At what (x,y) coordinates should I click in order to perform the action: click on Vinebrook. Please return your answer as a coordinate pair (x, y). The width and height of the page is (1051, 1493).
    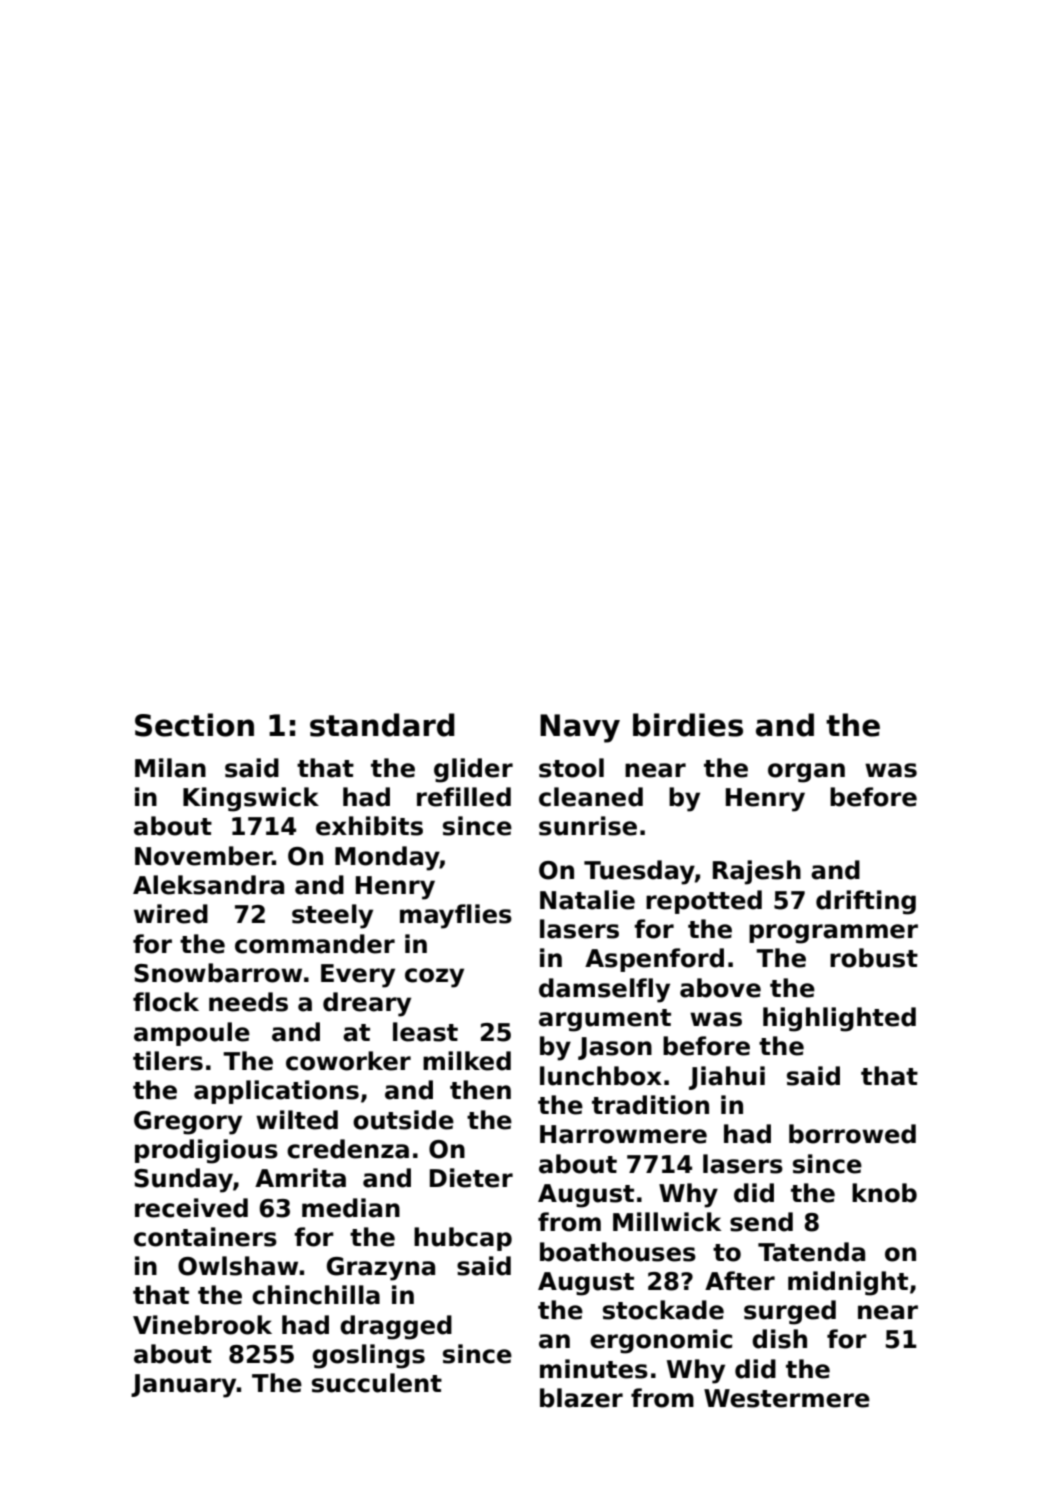
    Looking at the image, I should click on (202, 1325).
